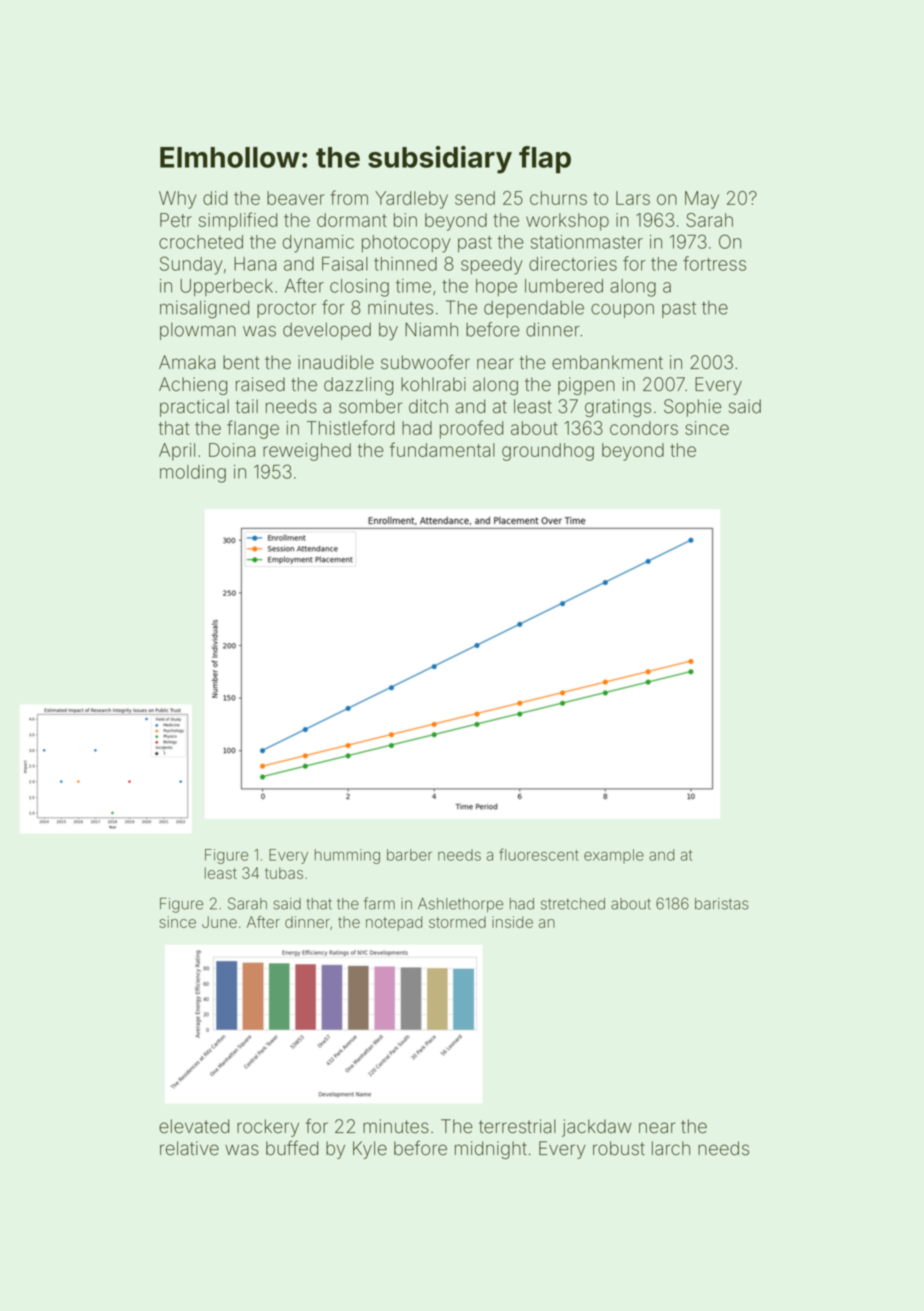 This document has width=924, height=1311. What do you see at coordinates (307, 452) in the document?
I see `reweighed` at bounding box center [307, 452].
